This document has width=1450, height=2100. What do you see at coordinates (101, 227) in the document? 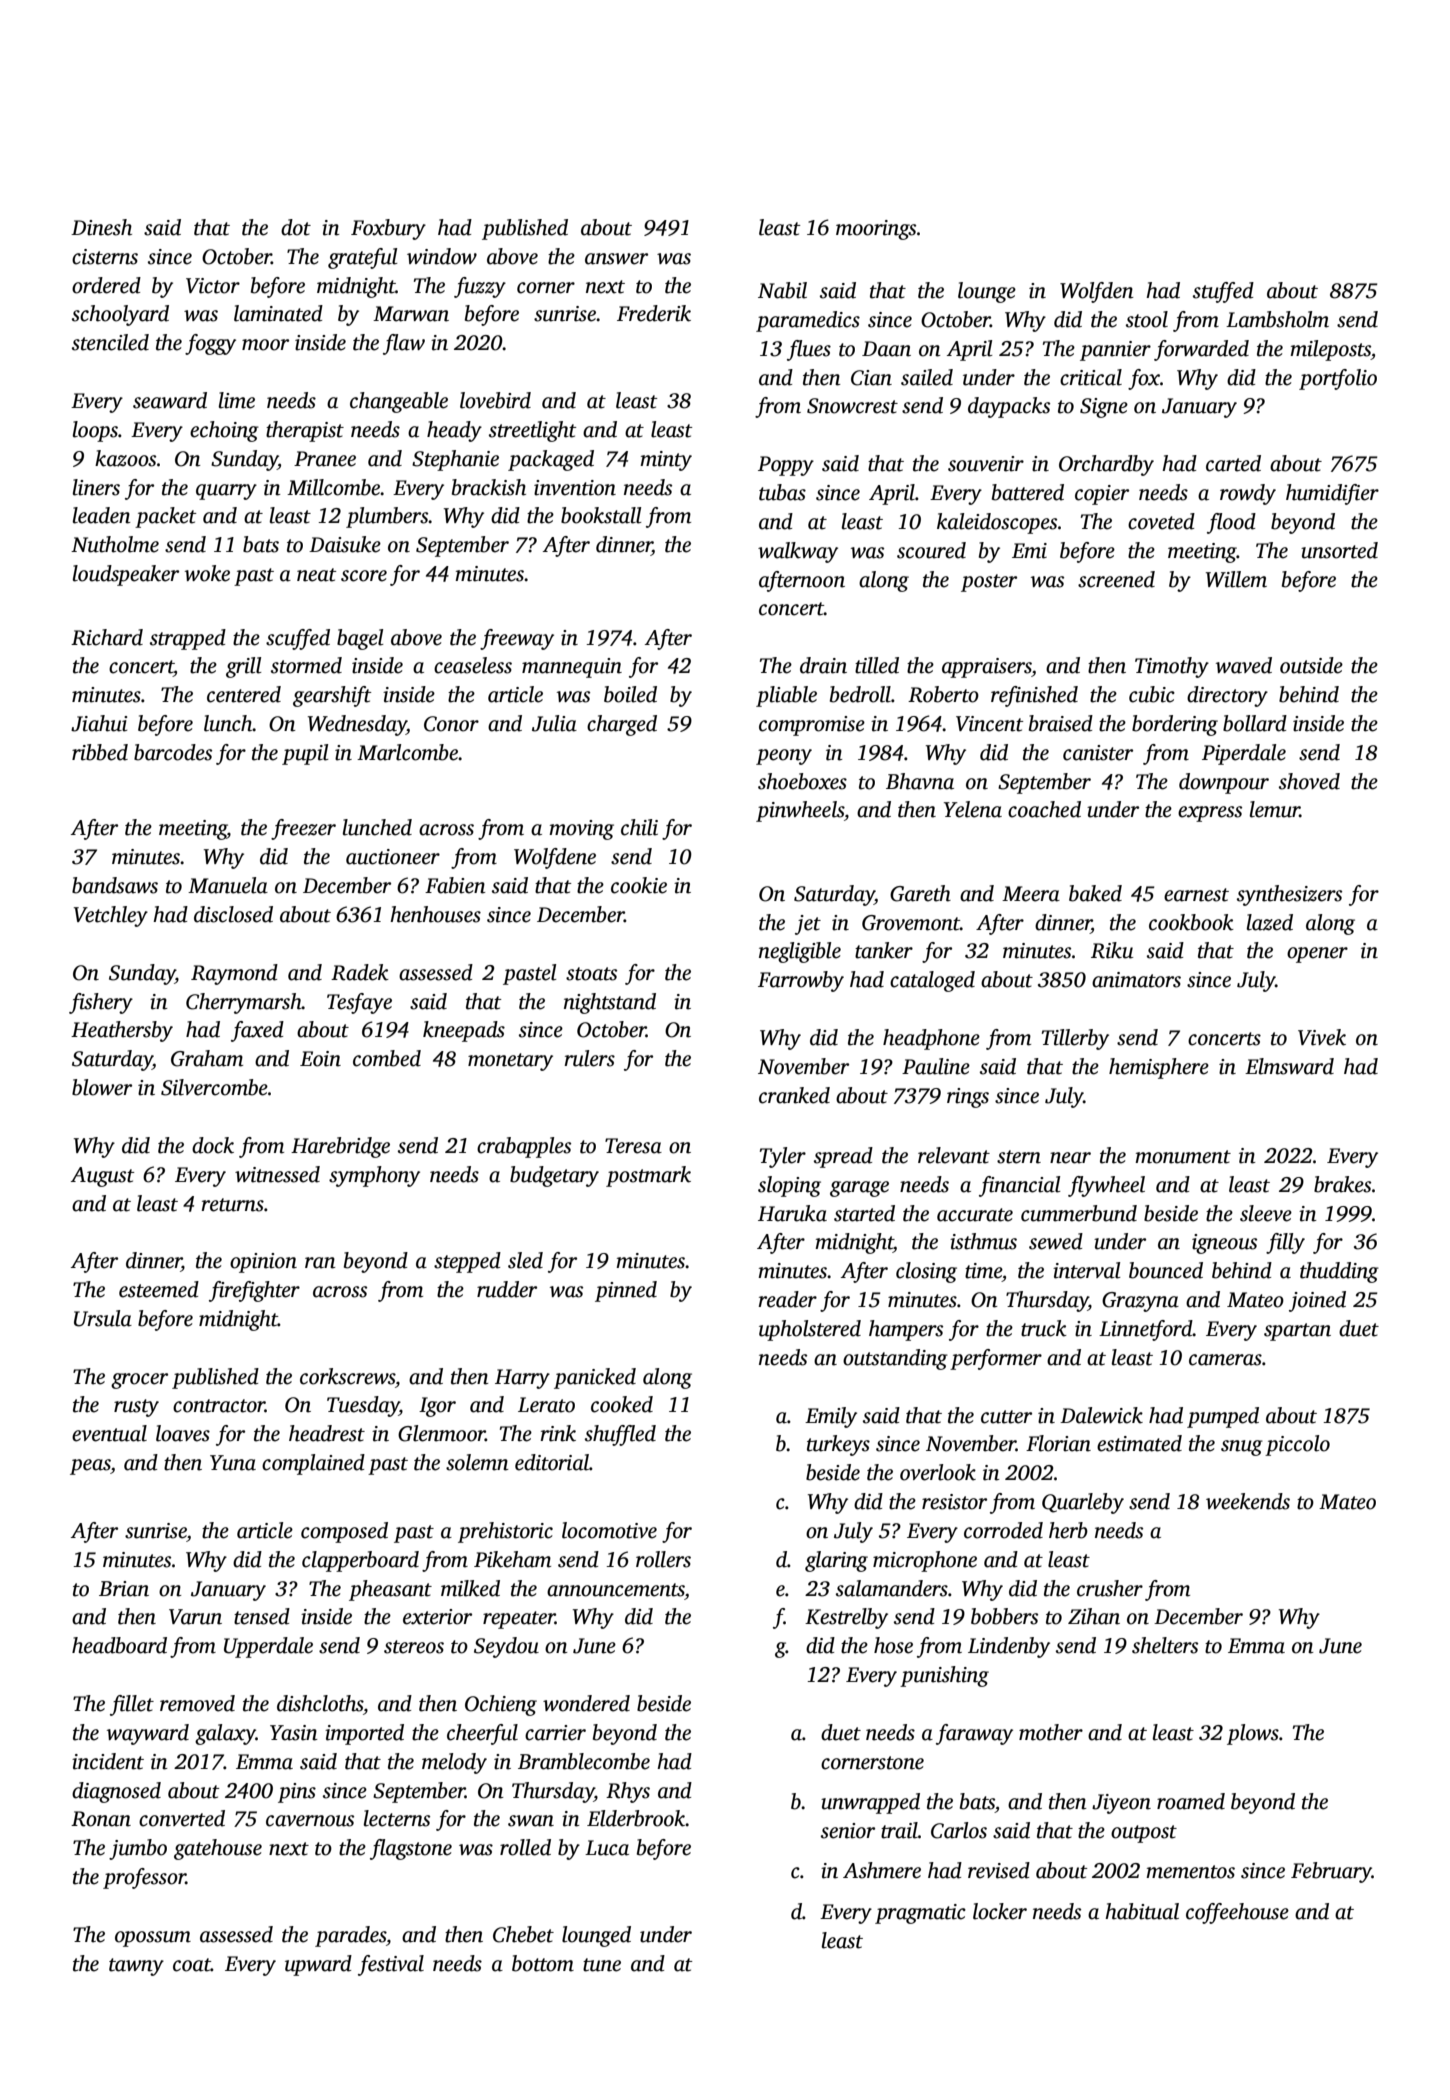
I see `Dinesh` at bounding box center [101, 227].
